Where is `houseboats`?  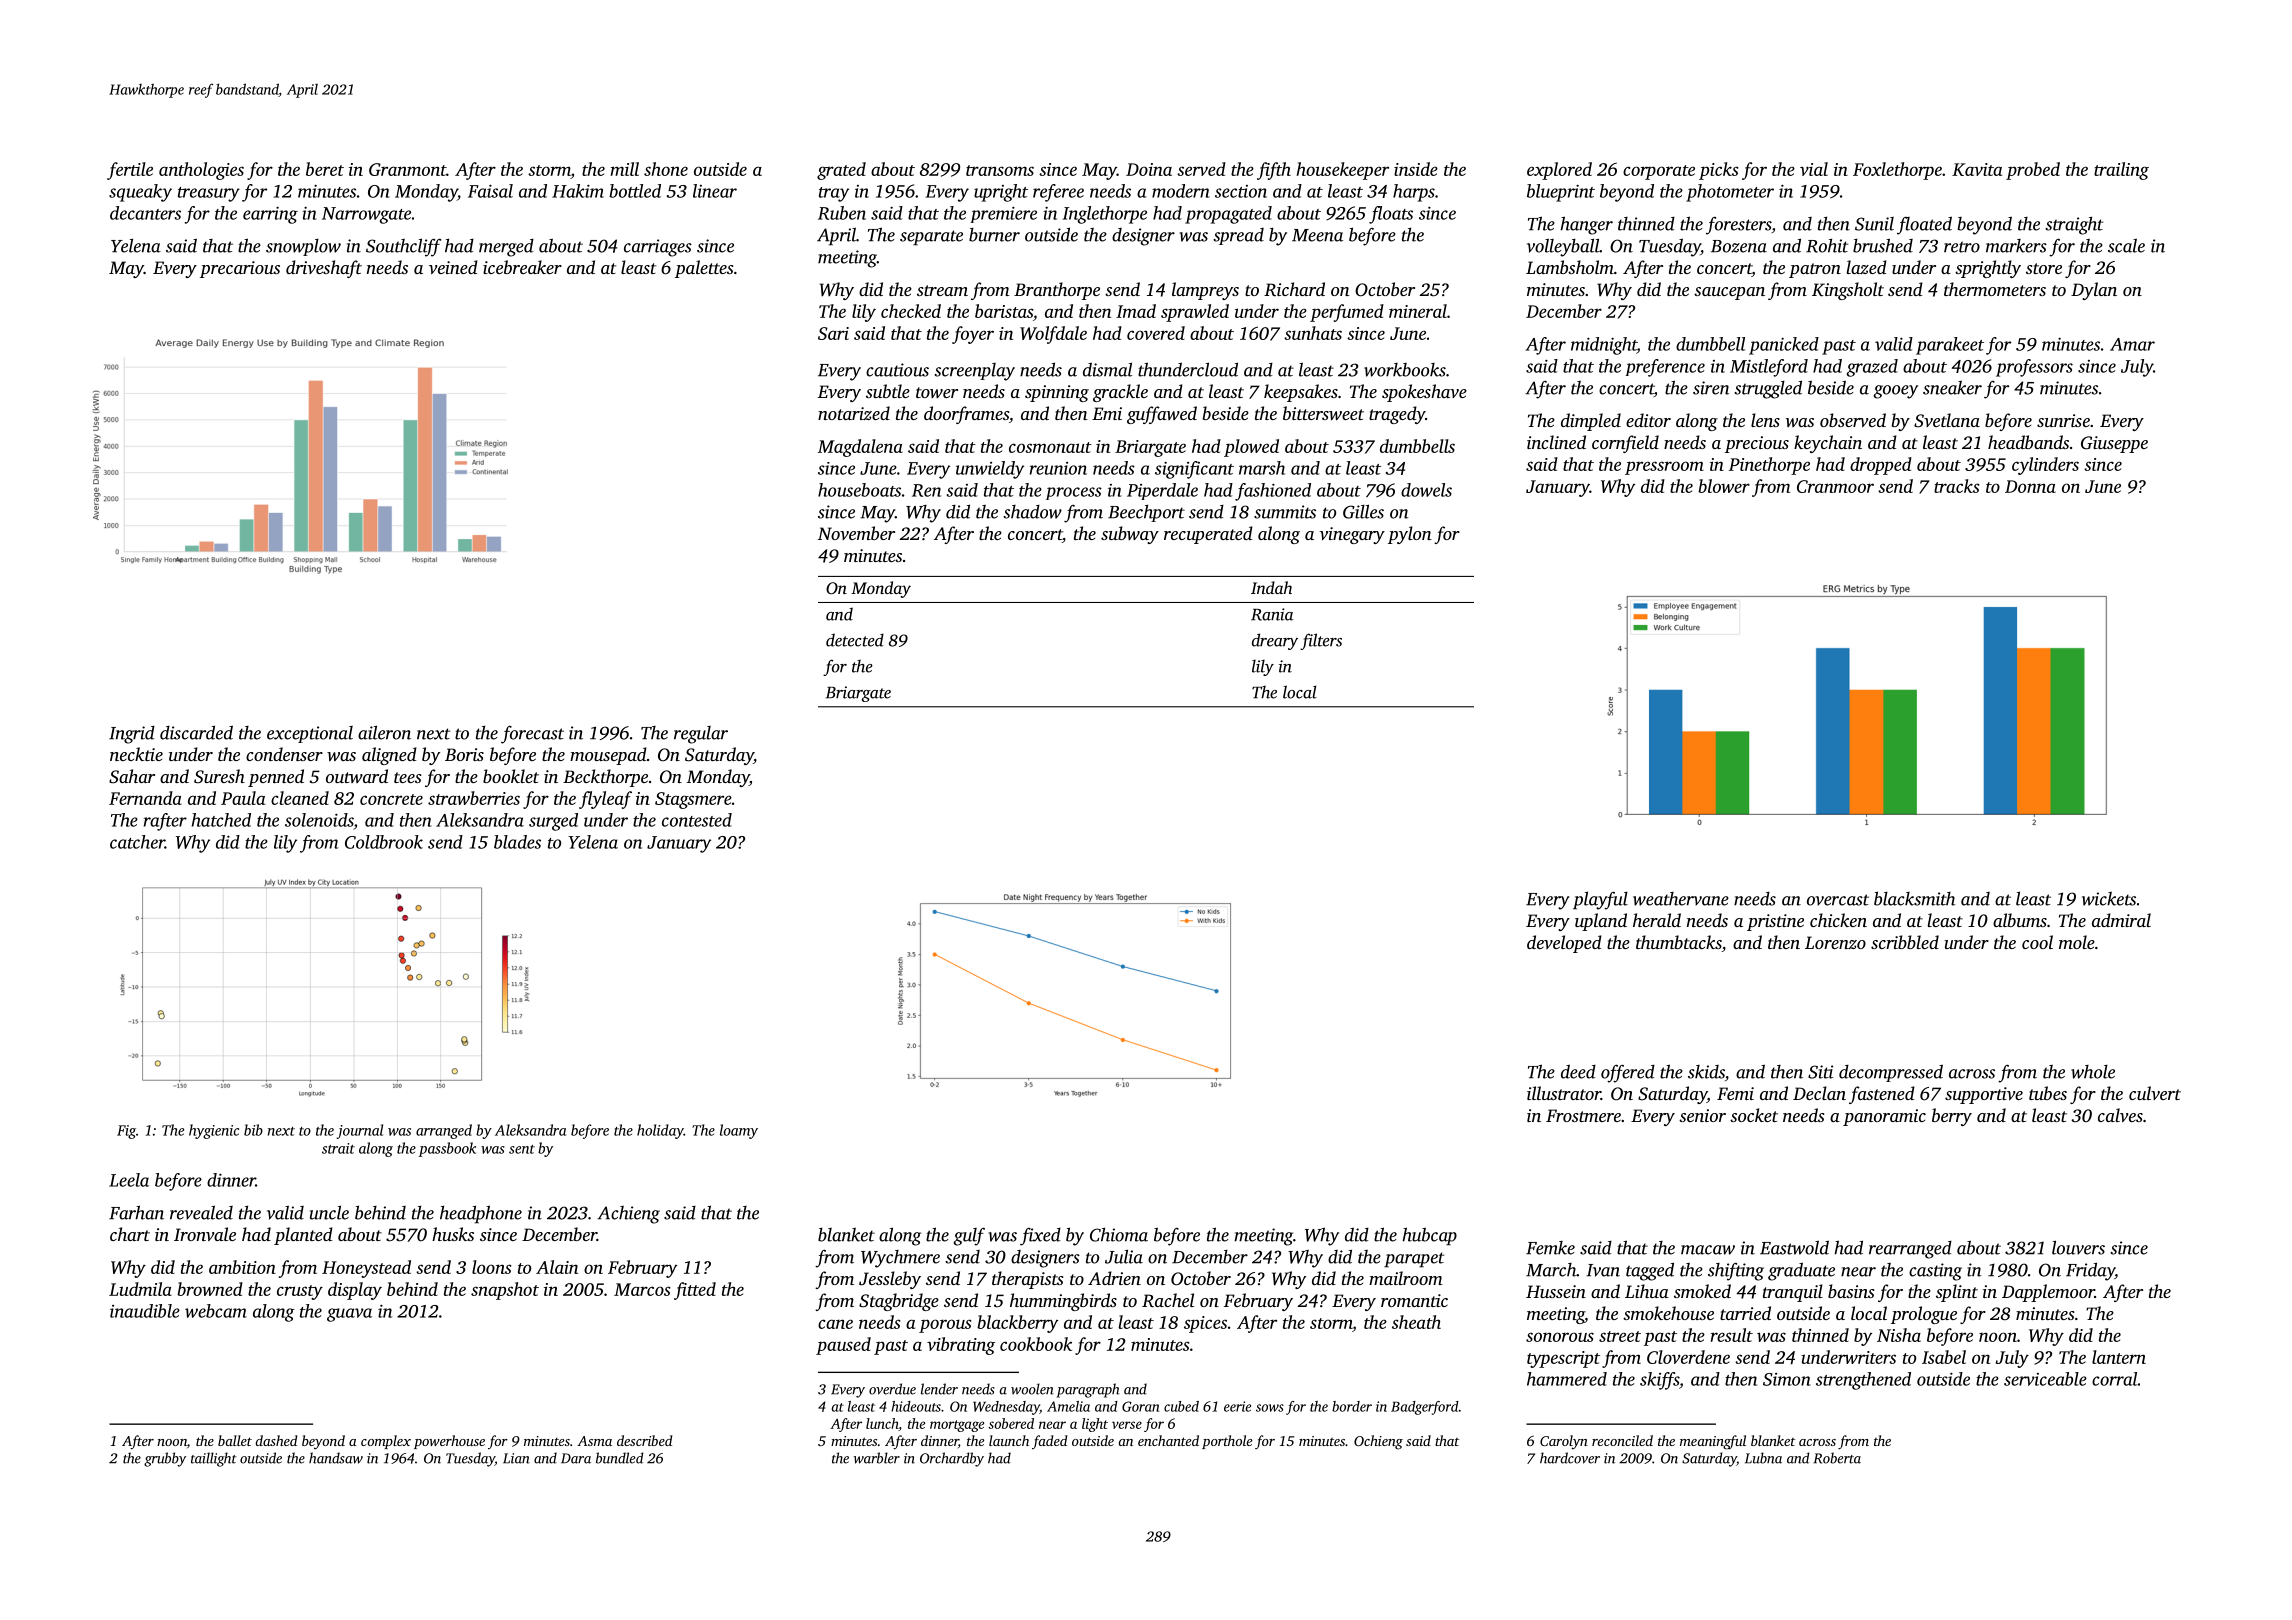
houseboats is located at coordinates (859, 490).
